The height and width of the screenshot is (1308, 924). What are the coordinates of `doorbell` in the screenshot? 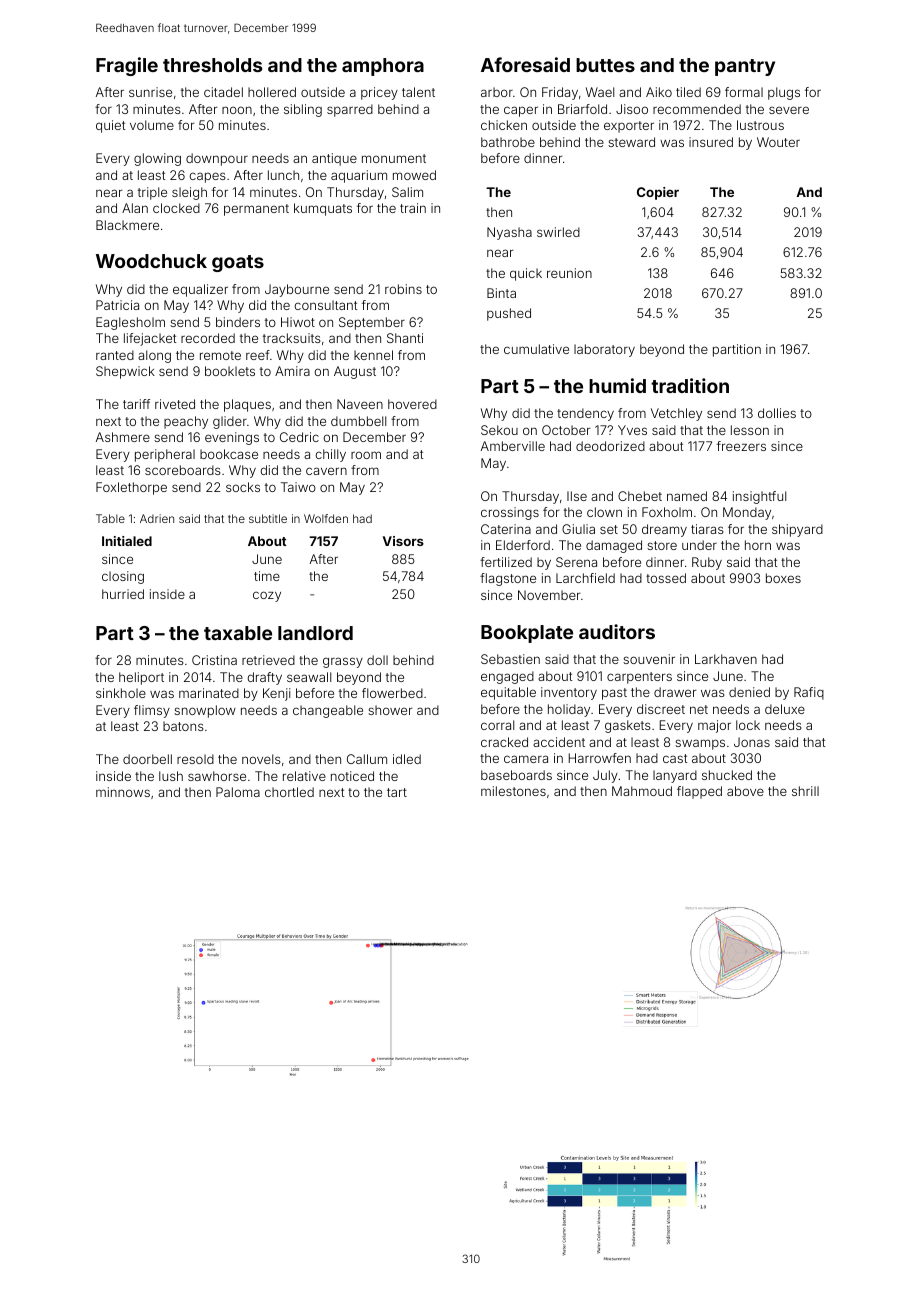 It's located at (147, 759).
